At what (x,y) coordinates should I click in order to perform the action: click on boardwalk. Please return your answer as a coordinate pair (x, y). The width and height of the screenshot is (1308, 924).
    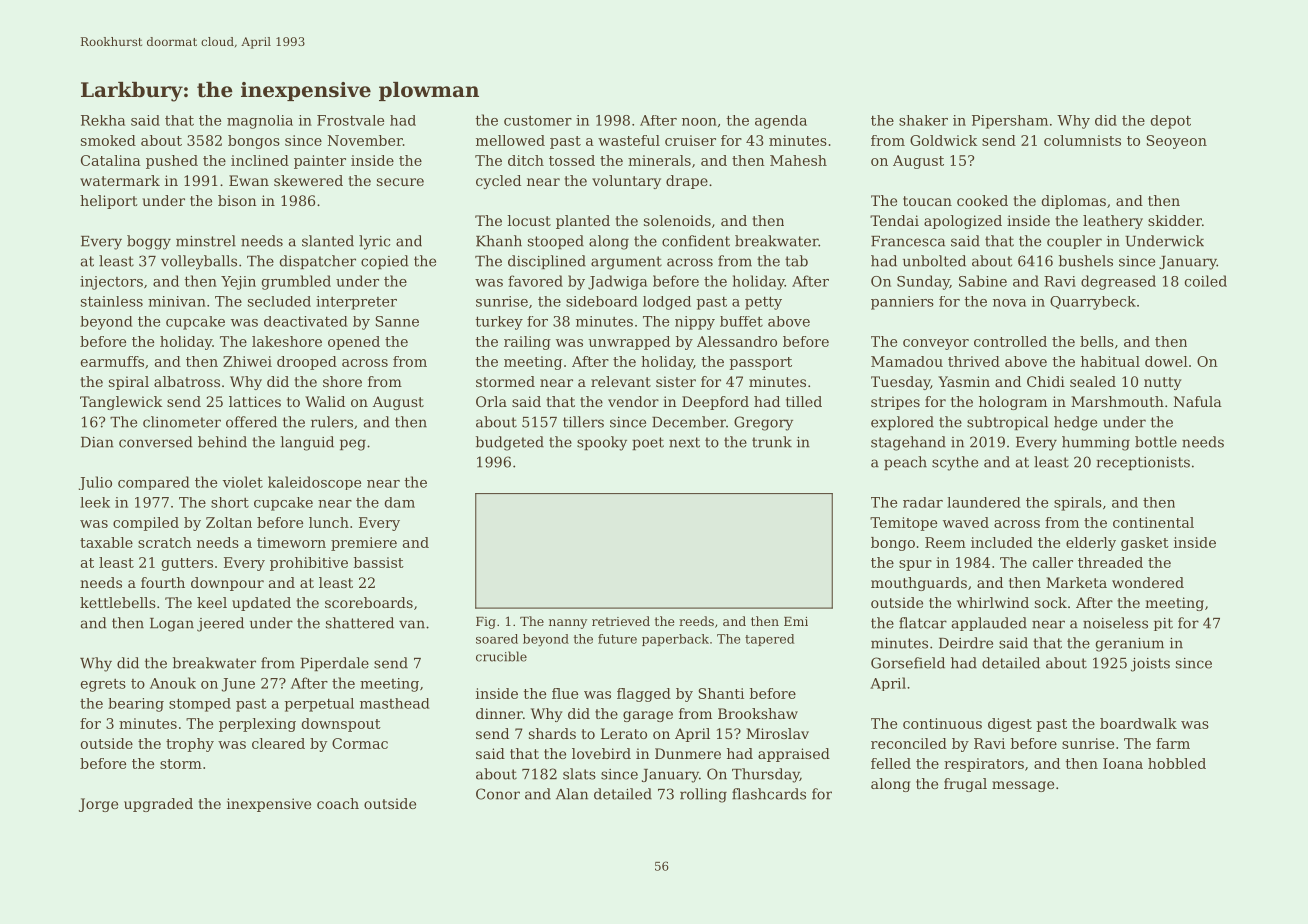
    Looking at the image, I should click on (1138, 723).
